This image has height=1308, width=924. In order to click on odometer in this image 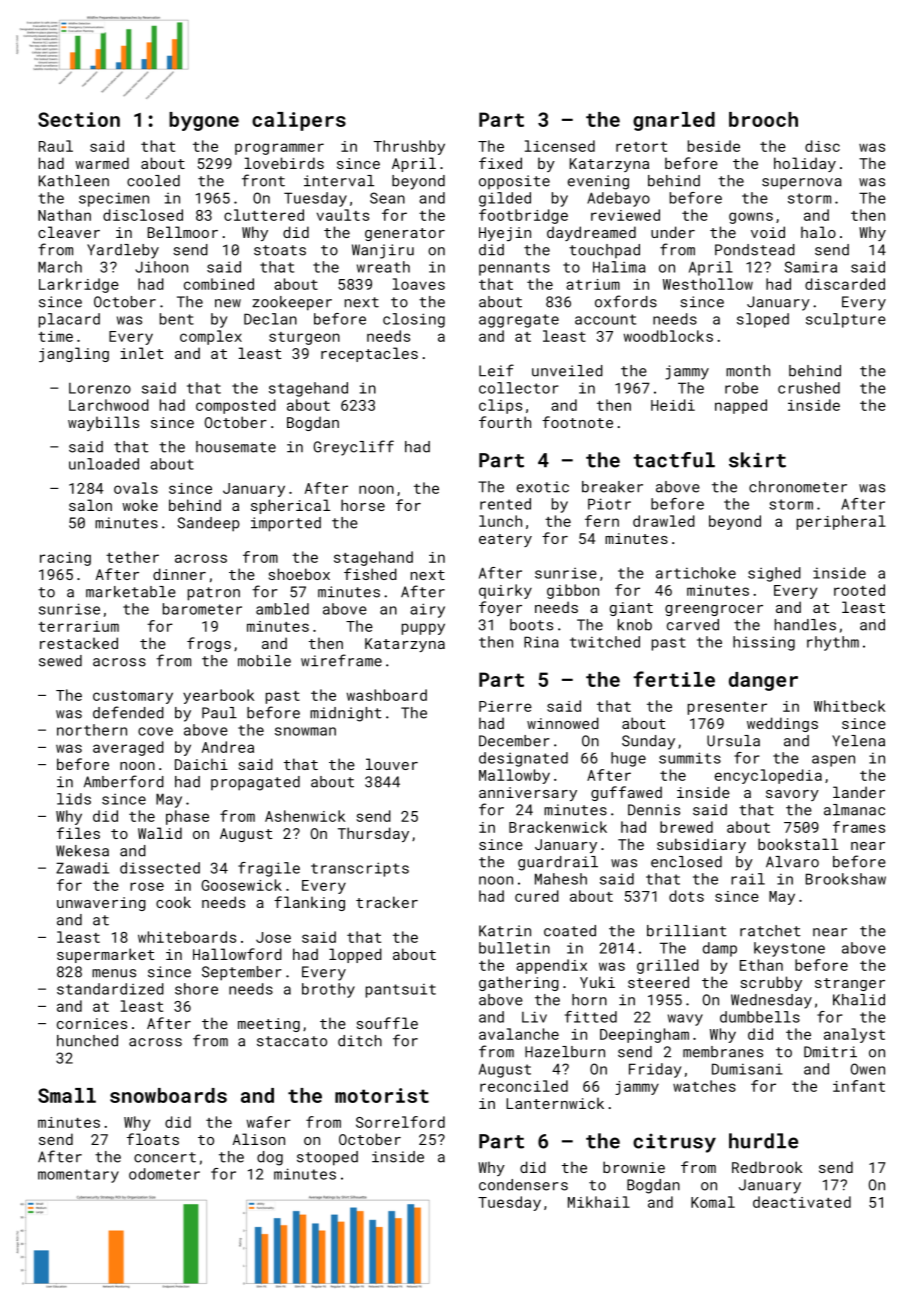, I will do `click(164, 1174)`.
